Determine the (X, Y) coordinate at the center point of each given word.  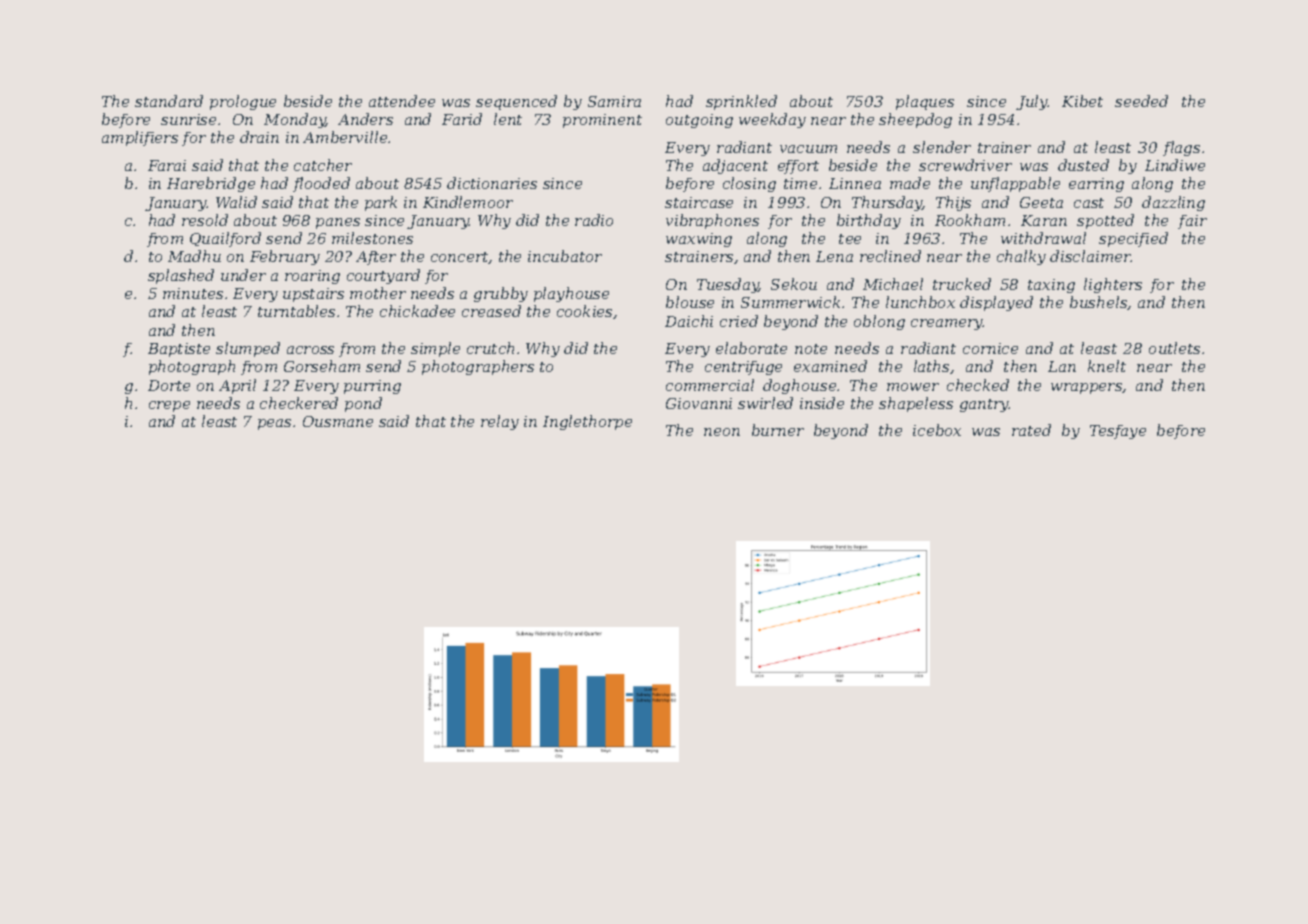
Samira (614, 101)
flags (1181, 148)
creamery (947, 324)
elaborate (751, 348)
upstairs (313, 295)
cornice (990, 348)
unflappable (1015, 184)
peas (274, 424)
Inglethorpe (587, 422)
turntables (296, 311)
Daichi (689, 321)
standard (169, 101)
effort (798, 167)
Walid (236, 202)
